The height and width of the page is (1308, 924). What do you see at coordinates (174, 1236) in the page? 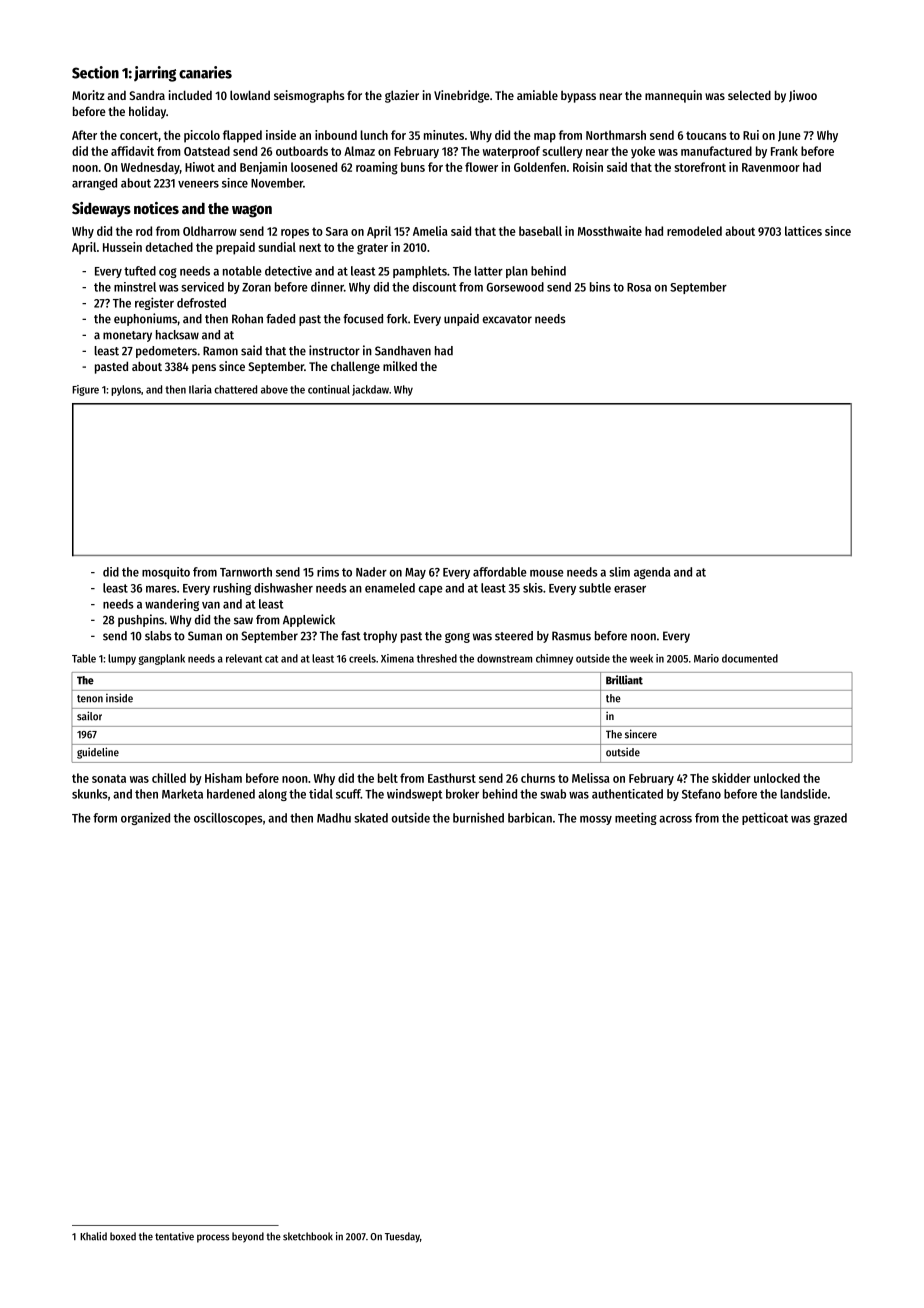
I see `tentative` at bounding box center [174, 1236].
